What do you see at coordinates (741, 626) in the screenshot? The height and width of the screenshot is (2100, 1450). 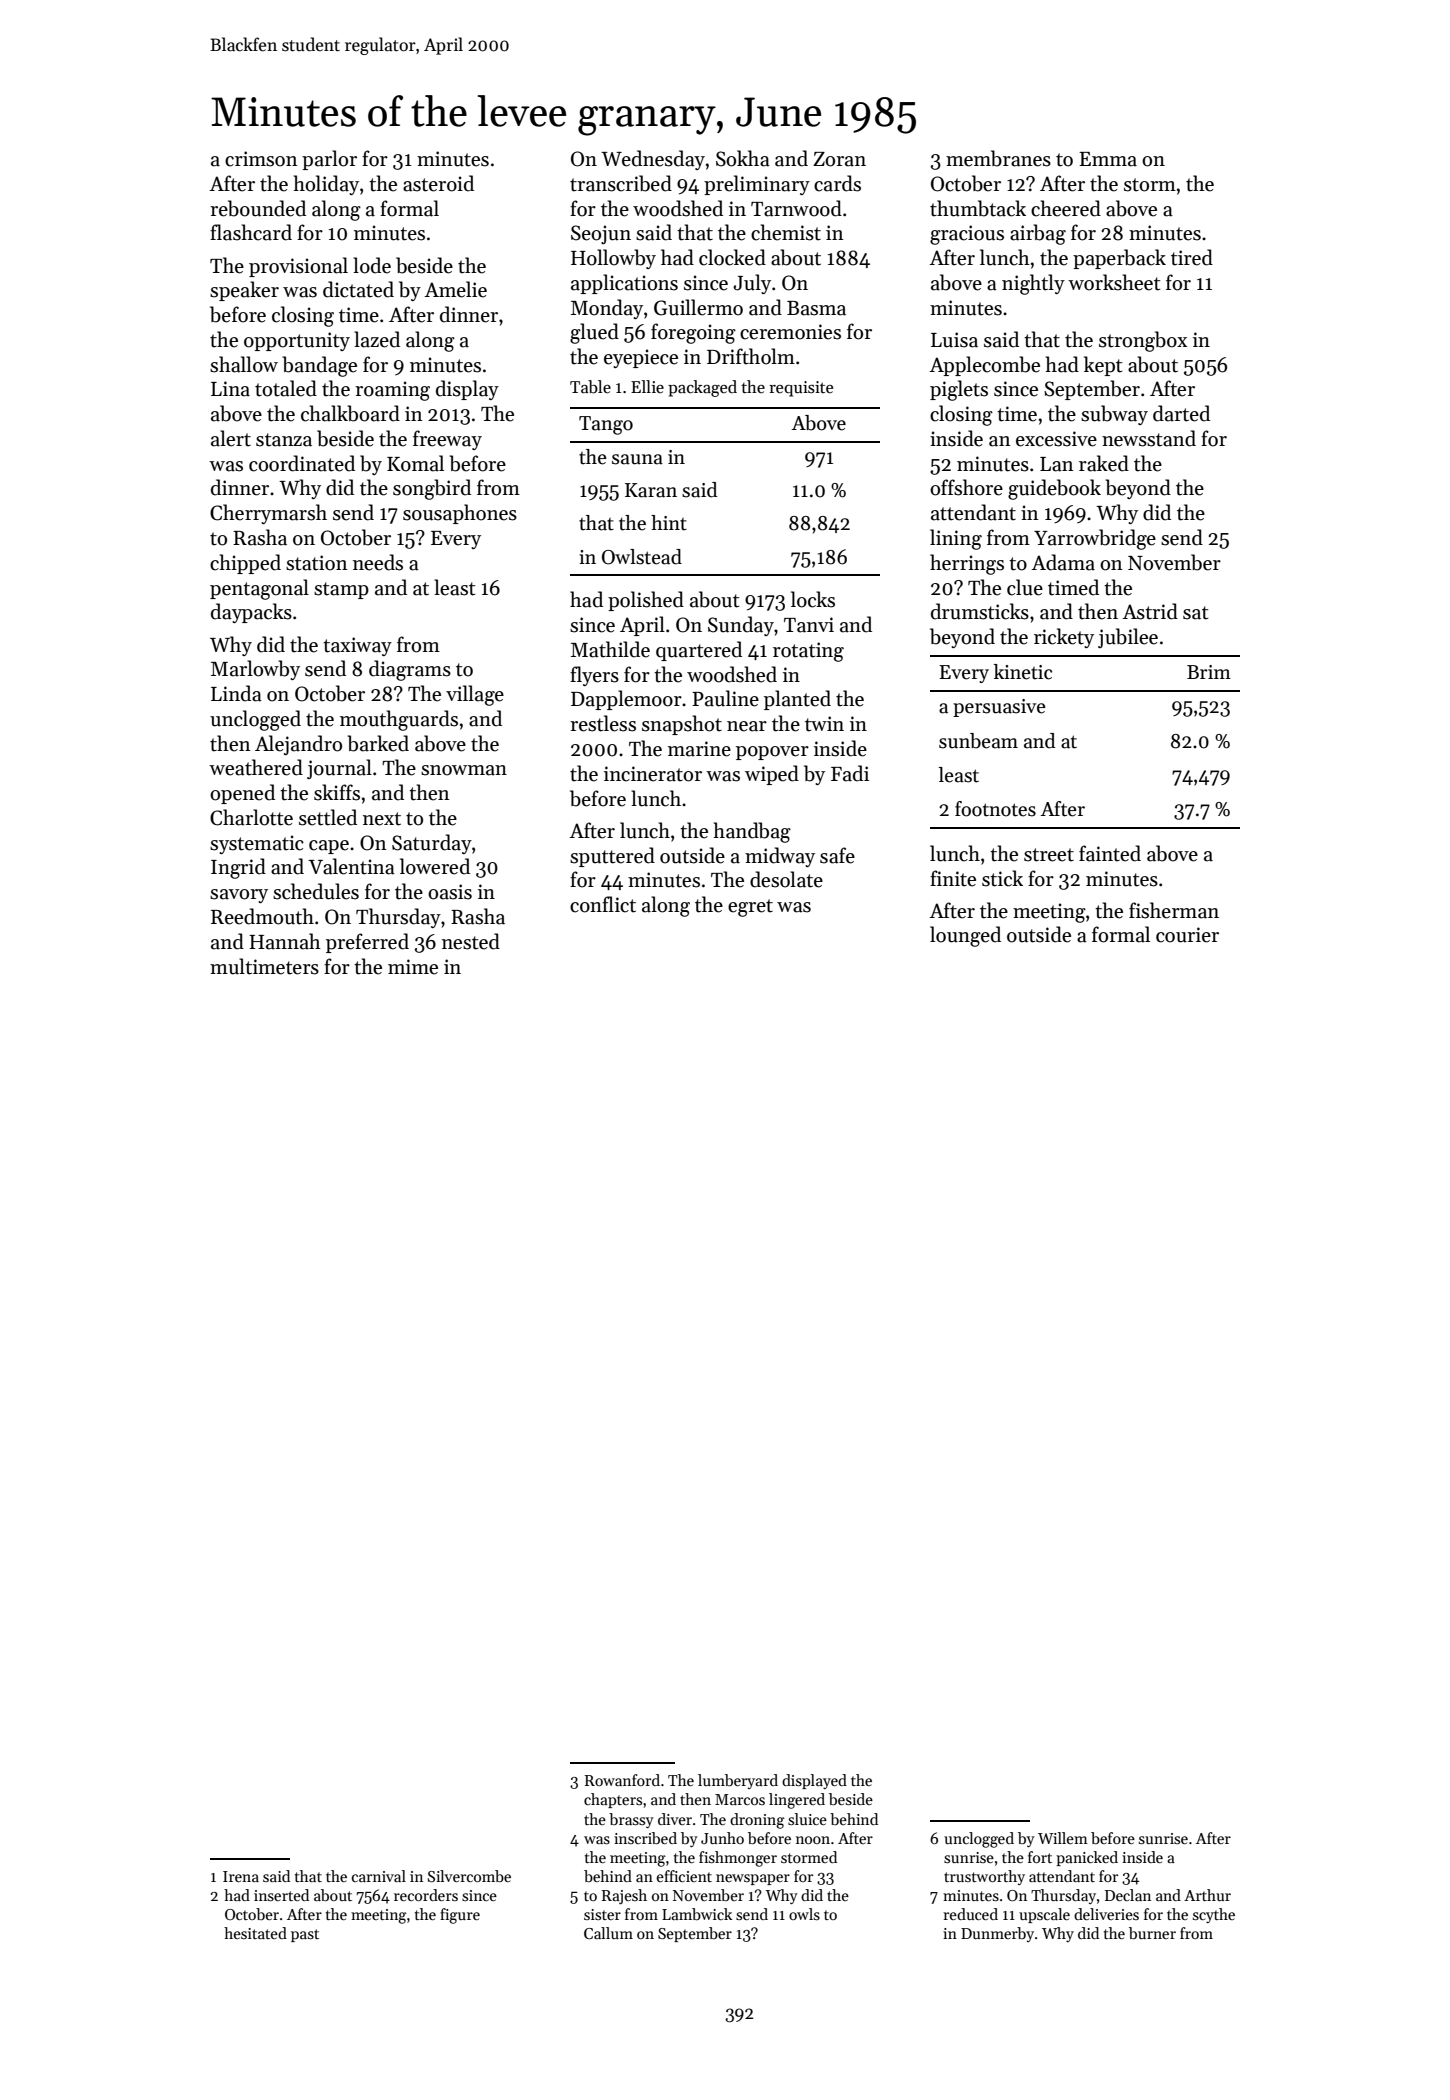 I see `Sunday` at bounding box center [741, 626].
